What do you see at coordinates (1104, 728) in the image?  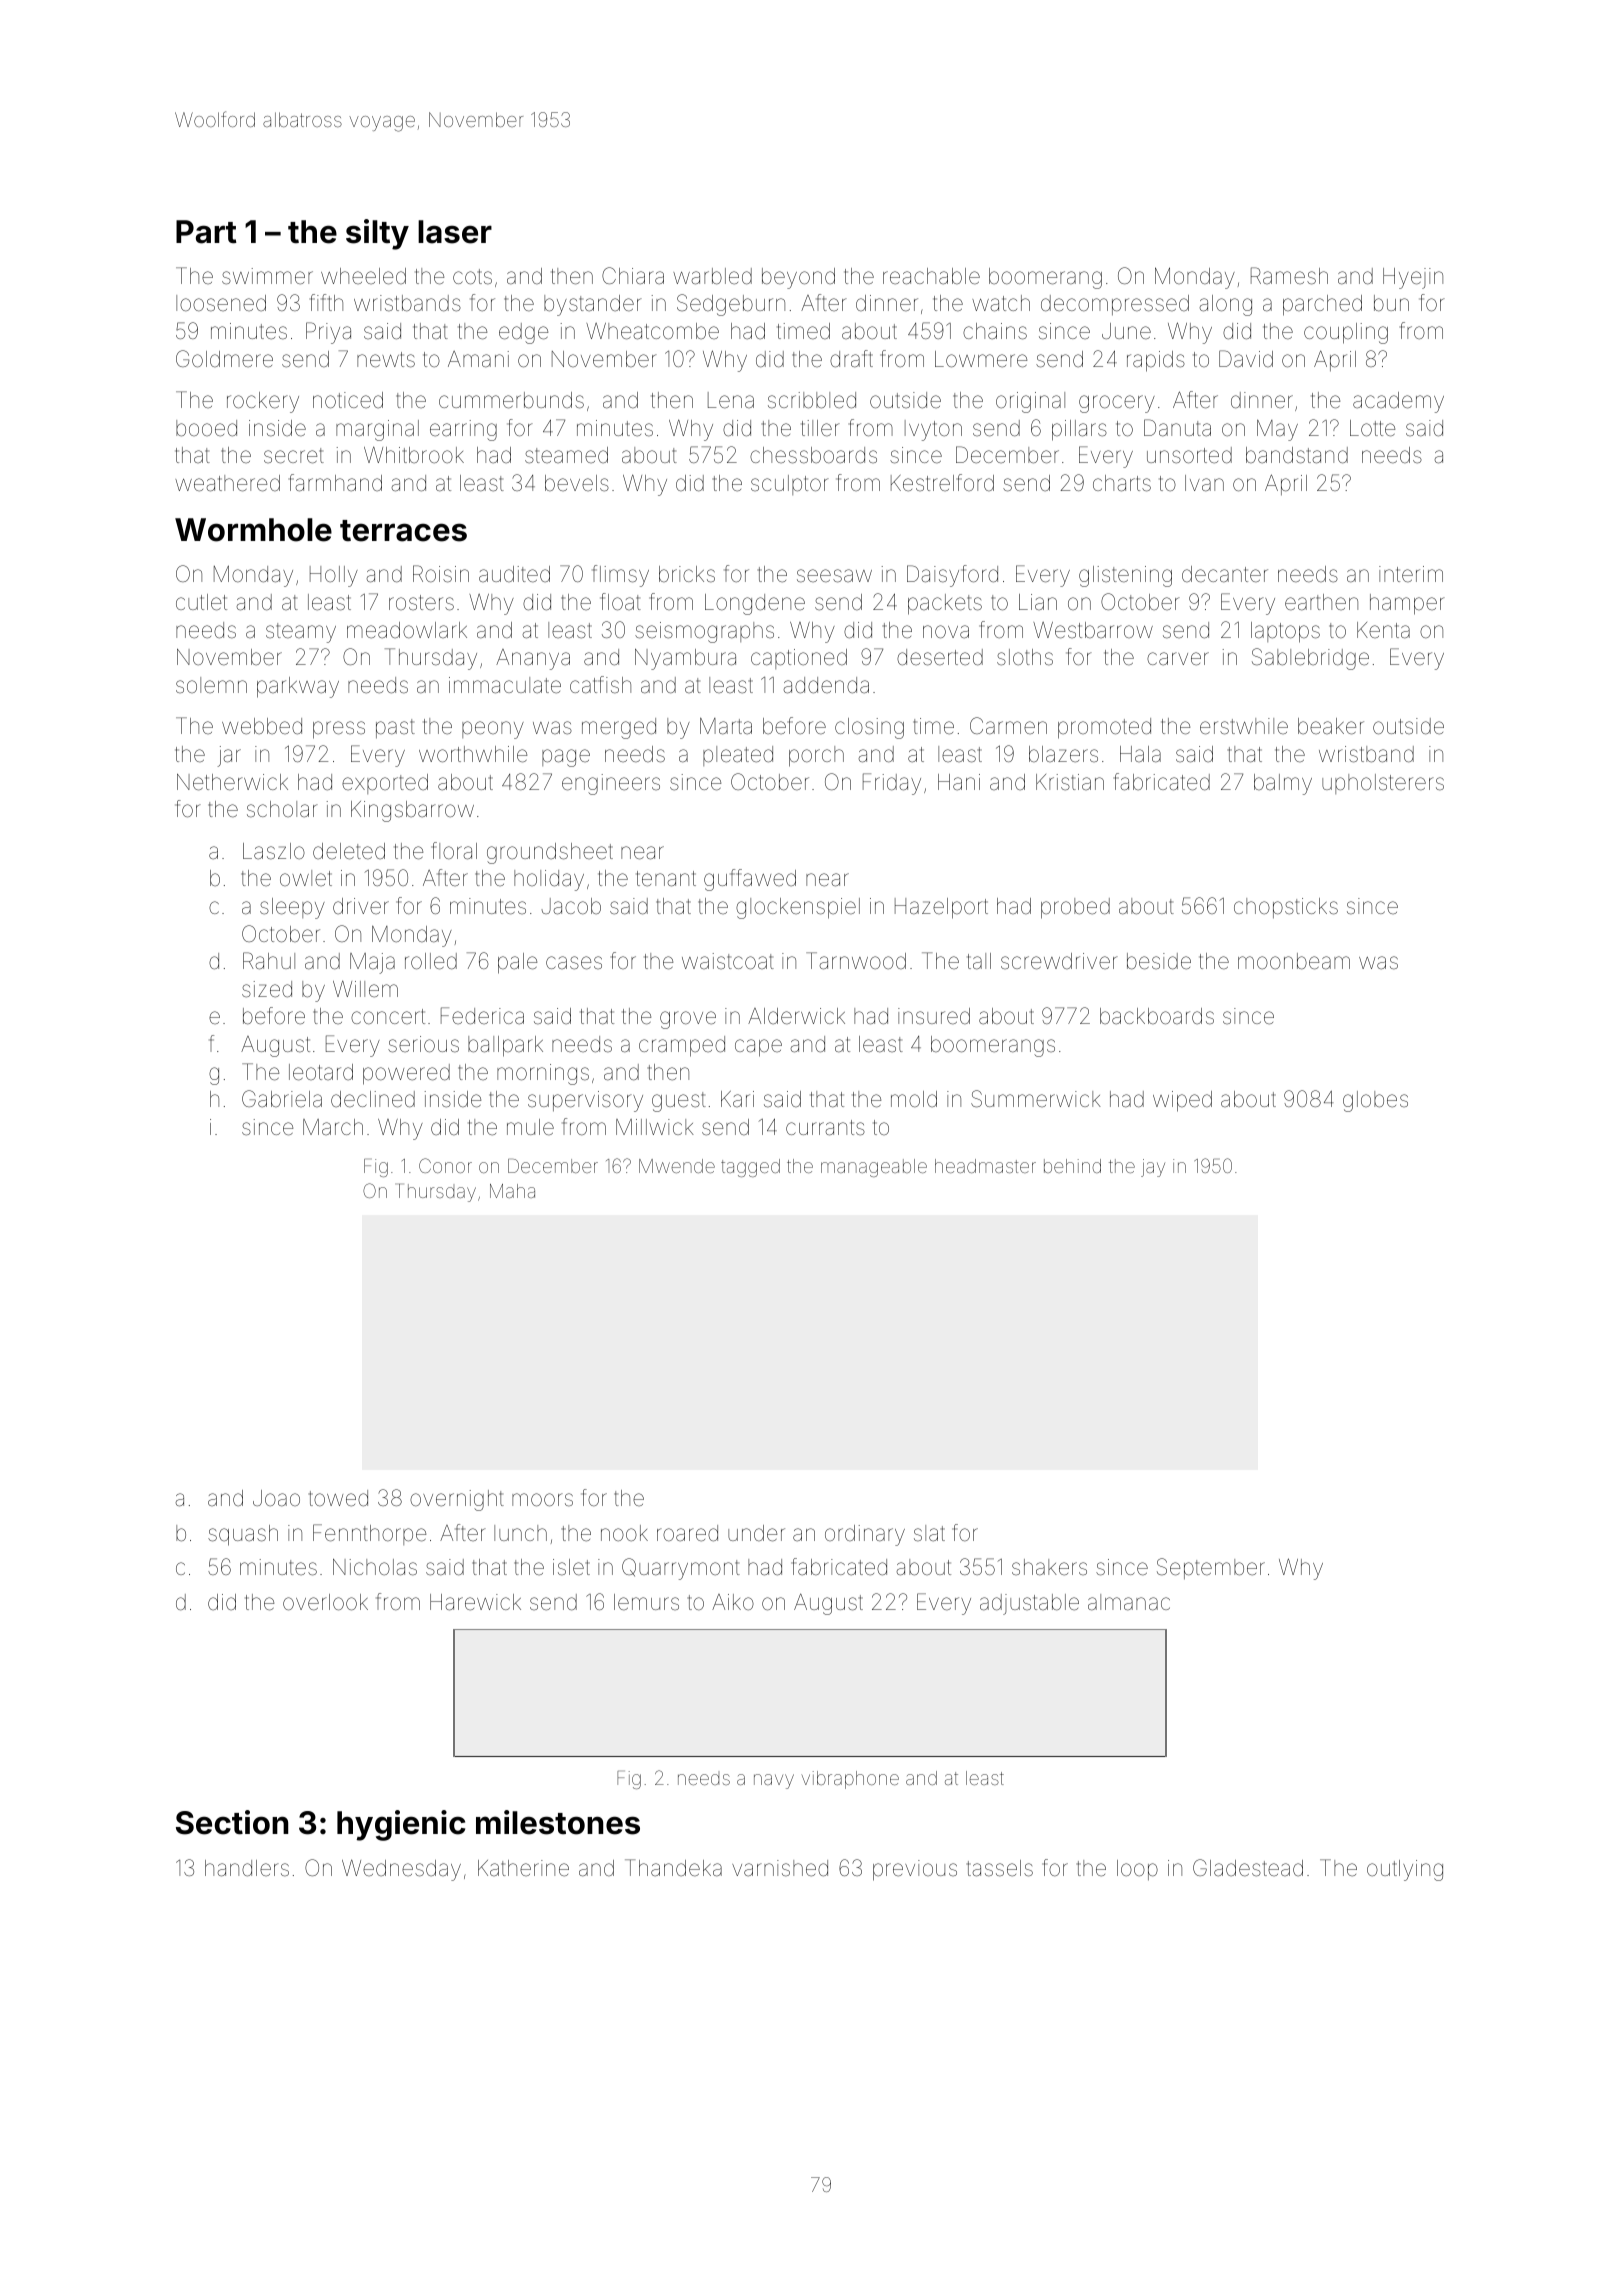 I see `promoted` at bounding box center [1104, 728].
